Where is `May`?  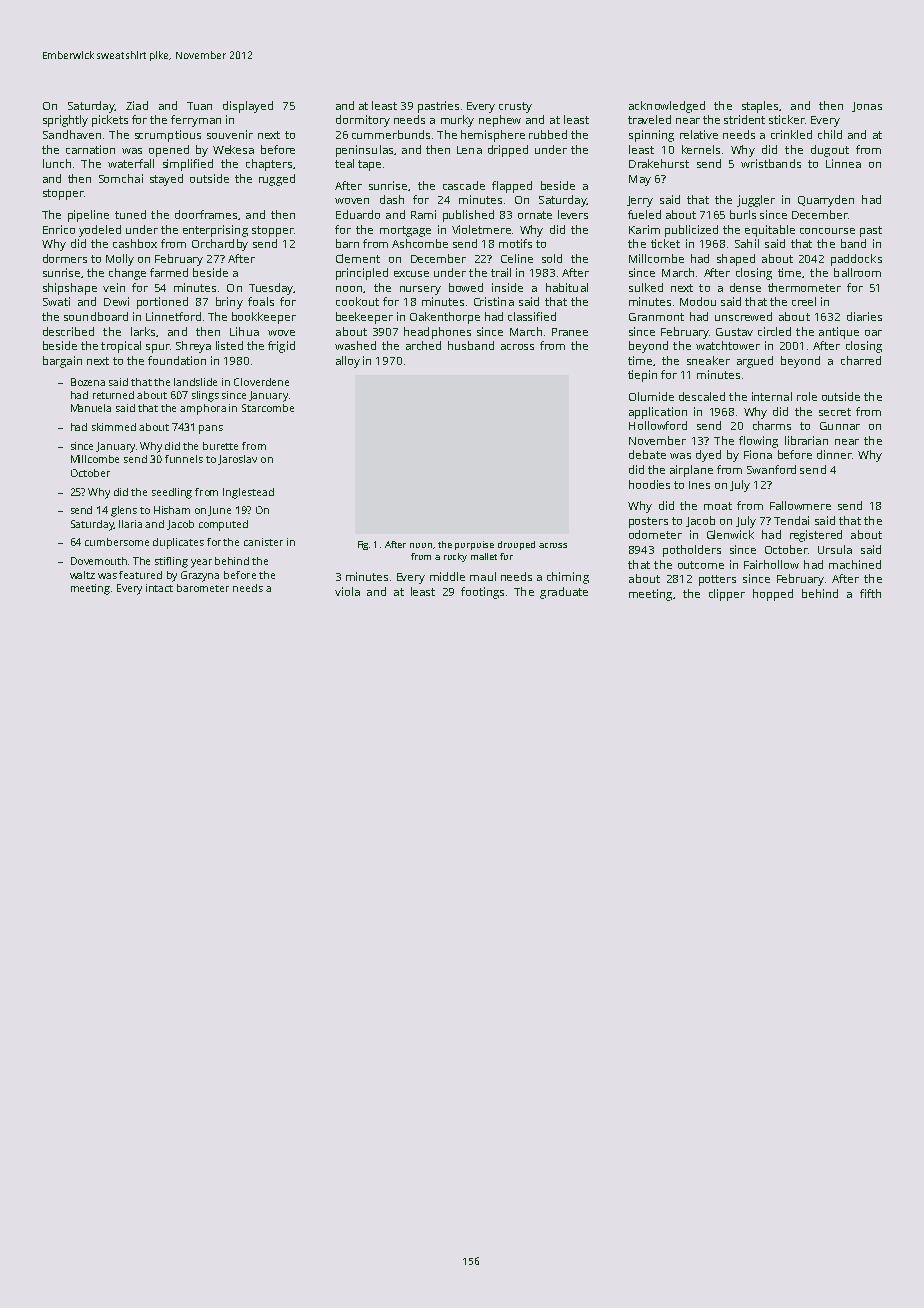 May is located at coordinates (640, 180).
